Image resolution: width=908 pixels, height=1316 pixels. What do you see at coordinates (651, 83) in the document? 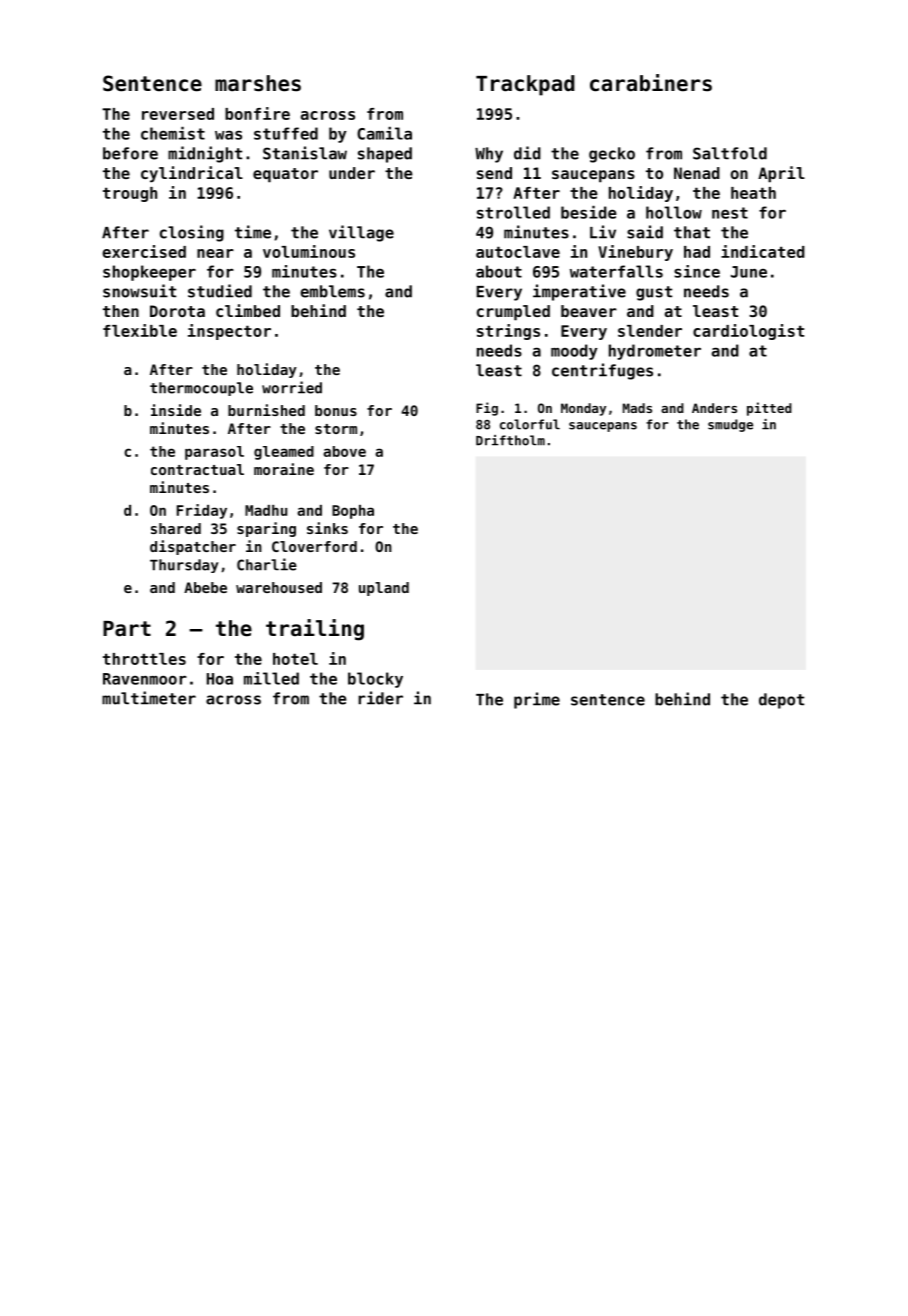
I see `carabiners` at bounding box center [651, 83].
